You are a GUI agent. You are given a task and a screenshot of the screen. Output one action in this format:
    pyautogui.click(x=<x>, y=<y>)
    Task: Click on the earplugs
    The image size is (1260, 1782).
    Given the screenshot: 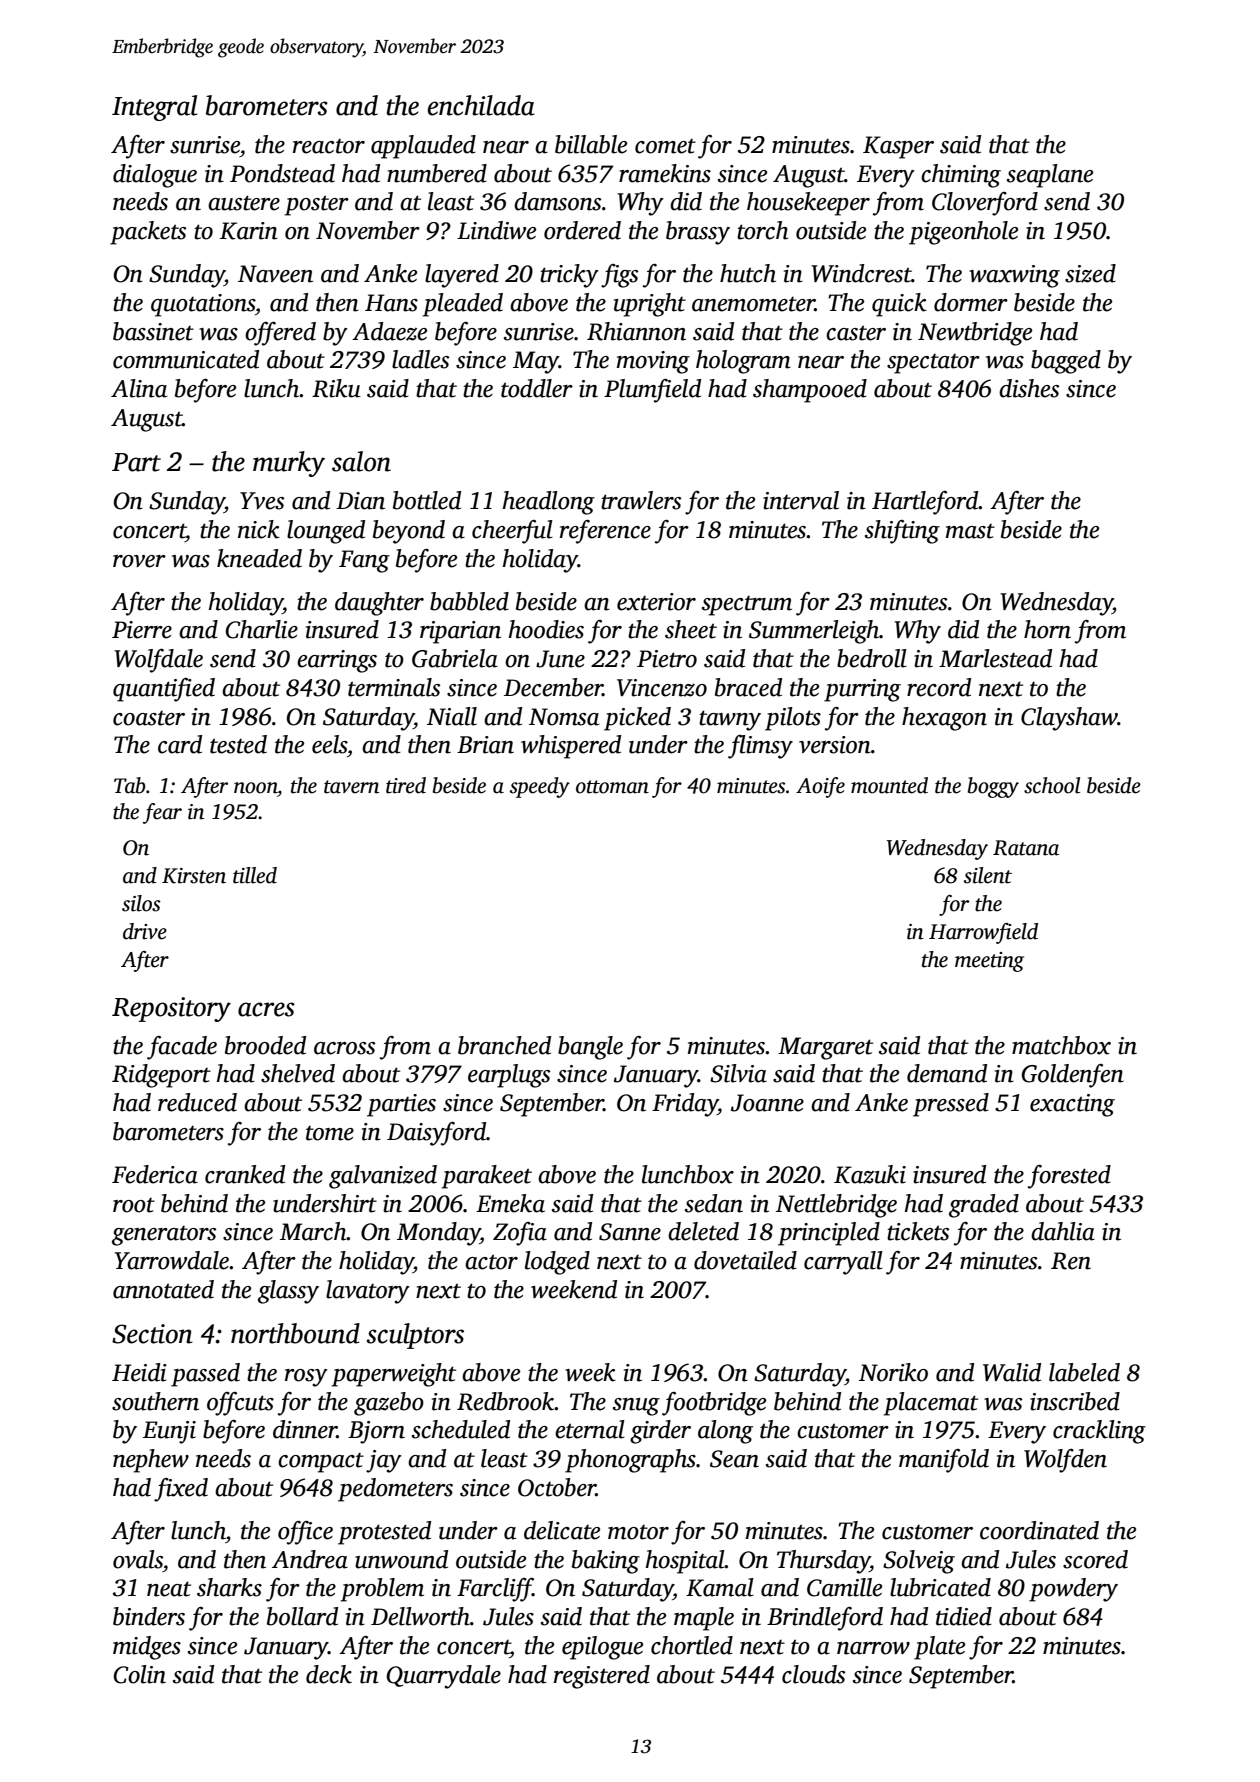 What is the action you would take?
    pyautogui.click(x=509, y=1076)
